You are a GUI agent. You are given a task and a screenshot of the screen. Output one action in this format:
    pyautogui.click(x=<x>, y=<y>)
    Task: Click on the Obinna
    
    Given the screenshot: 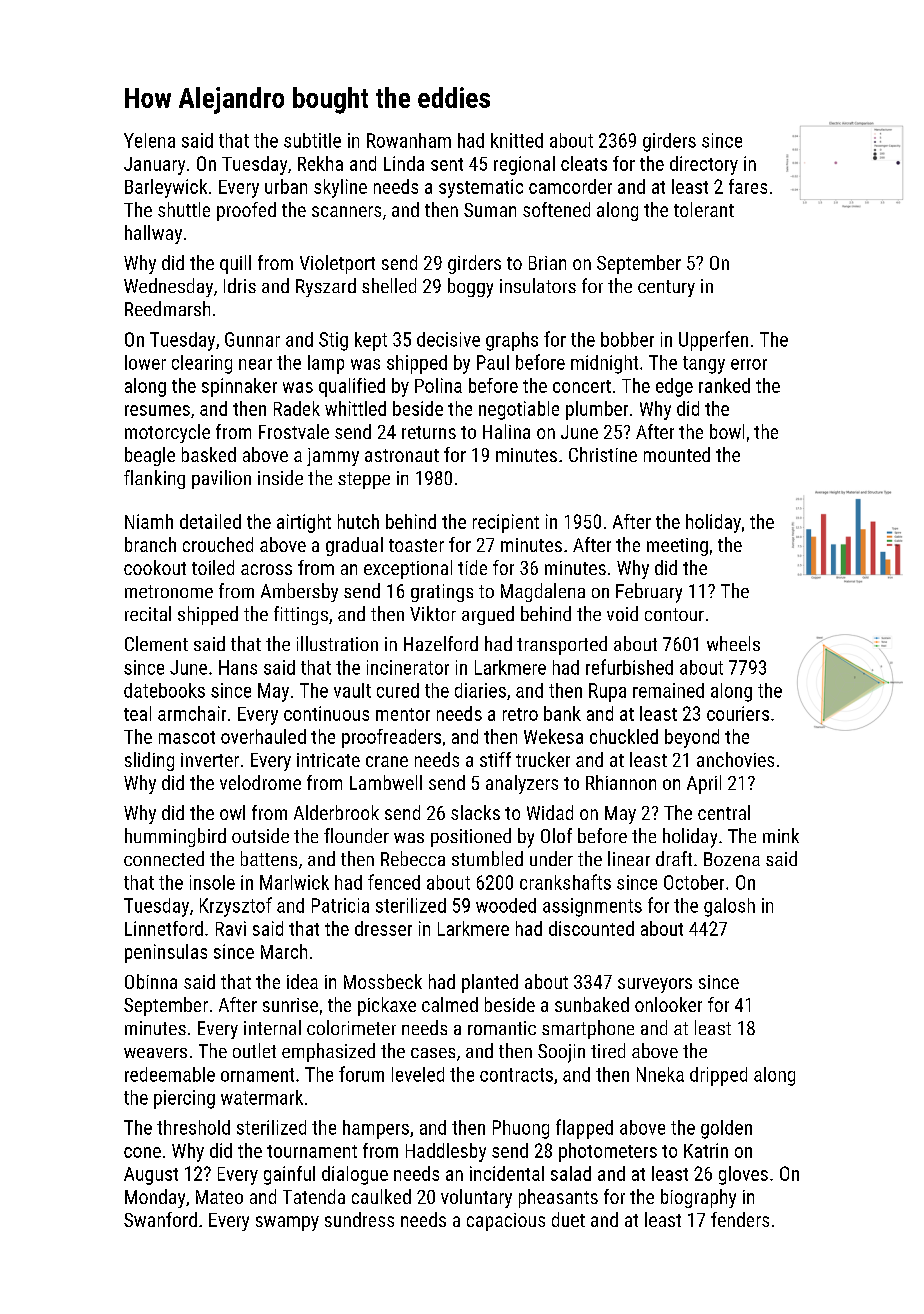 What is the action you would take?
    pyautogui.click(x=151, y=981)
